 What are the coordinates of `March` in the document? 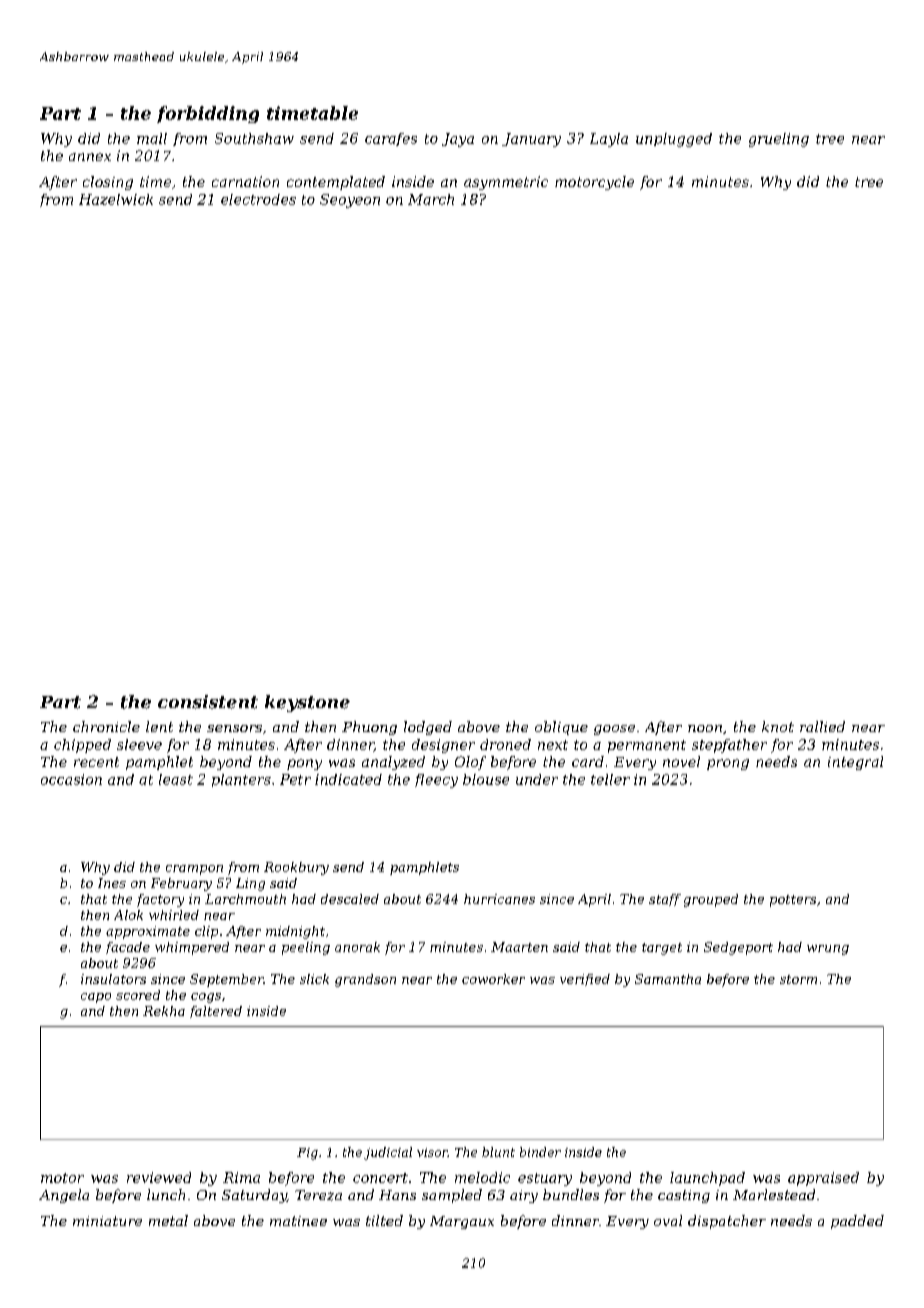 It's located at (431, 199).
